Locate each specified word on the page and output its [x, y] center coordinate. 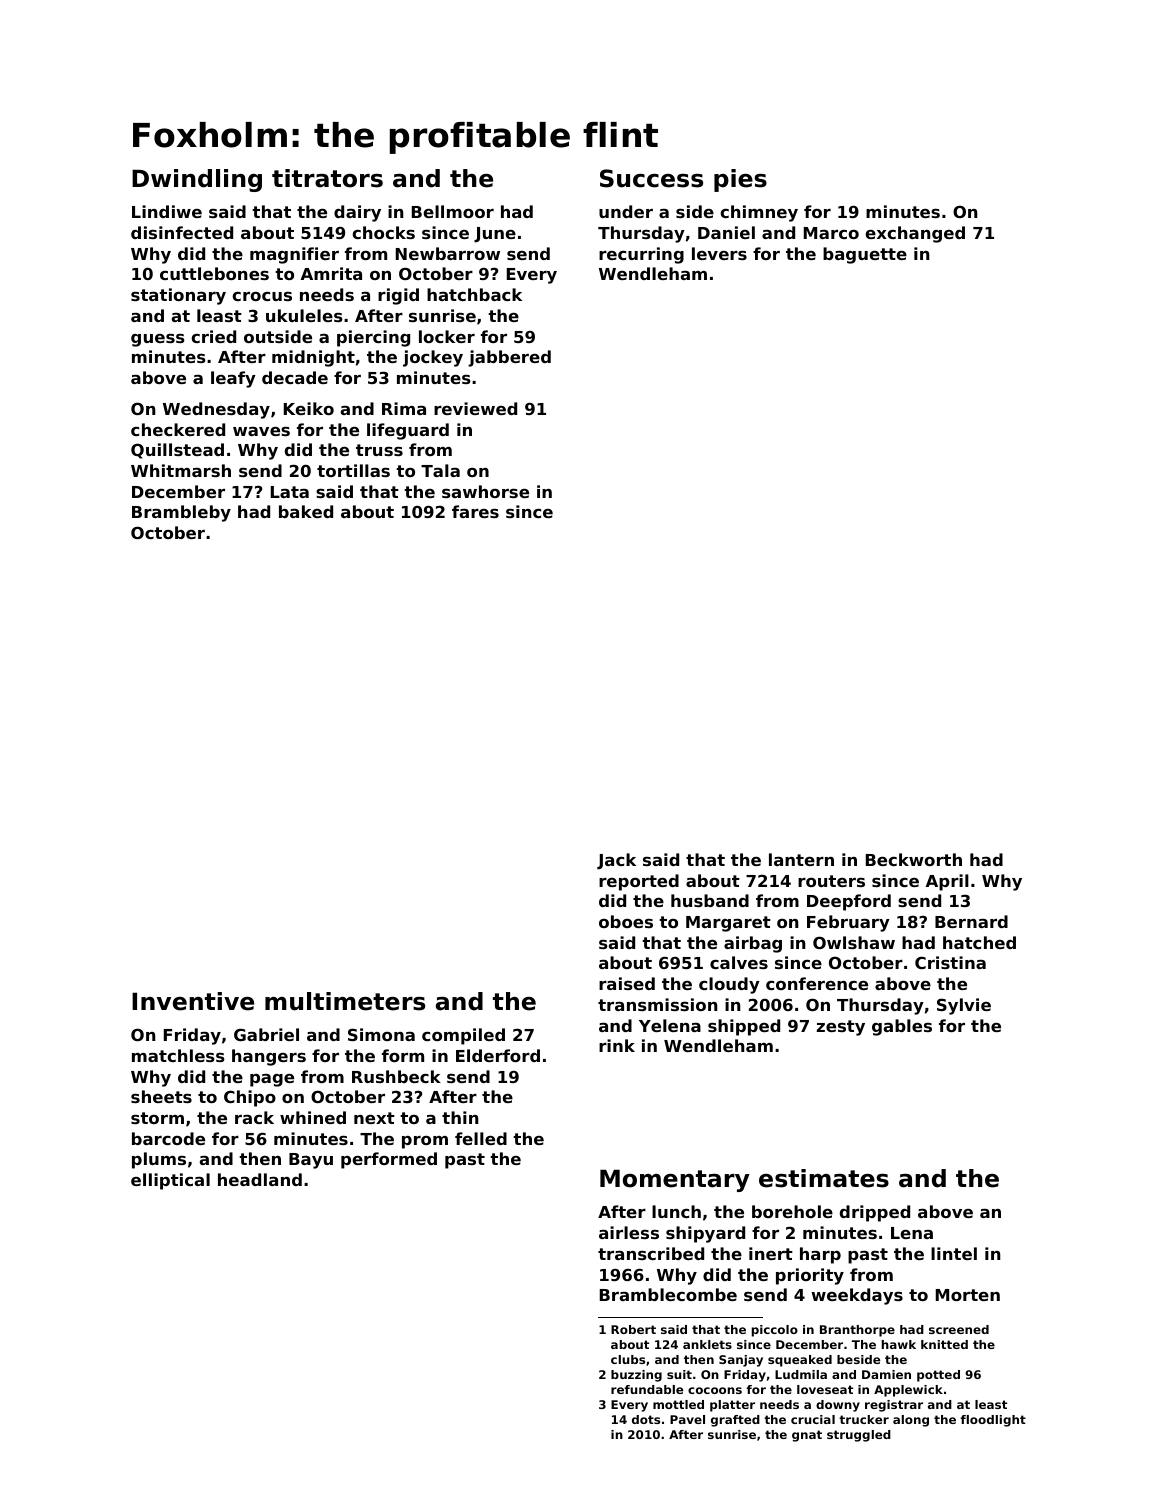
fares [475, 511]
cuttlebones [214, 273]
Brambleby [181, 513]
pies [740, 180]
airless [629, 1232]
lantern [801, 859]
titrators [327, 178]
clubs [628, 1359]
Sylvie [964, 1006]
